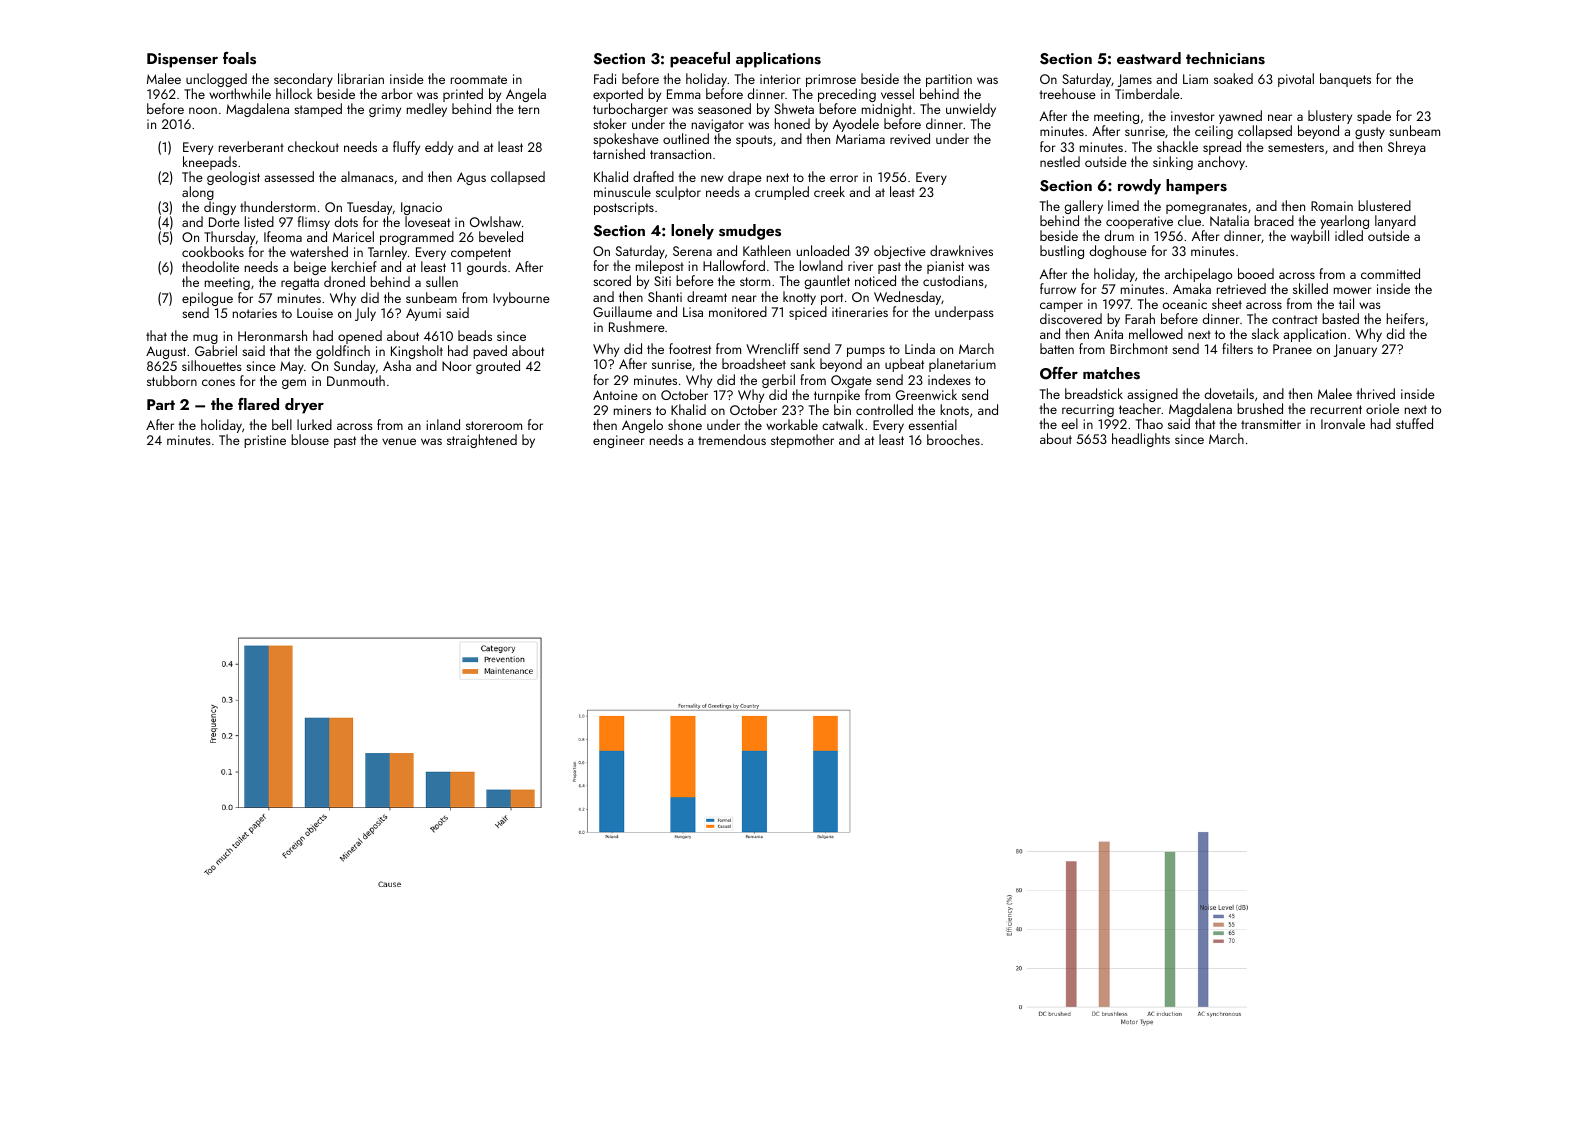  Describe the element at coordinates (844, 178) in the page. I see `error` at that location.
